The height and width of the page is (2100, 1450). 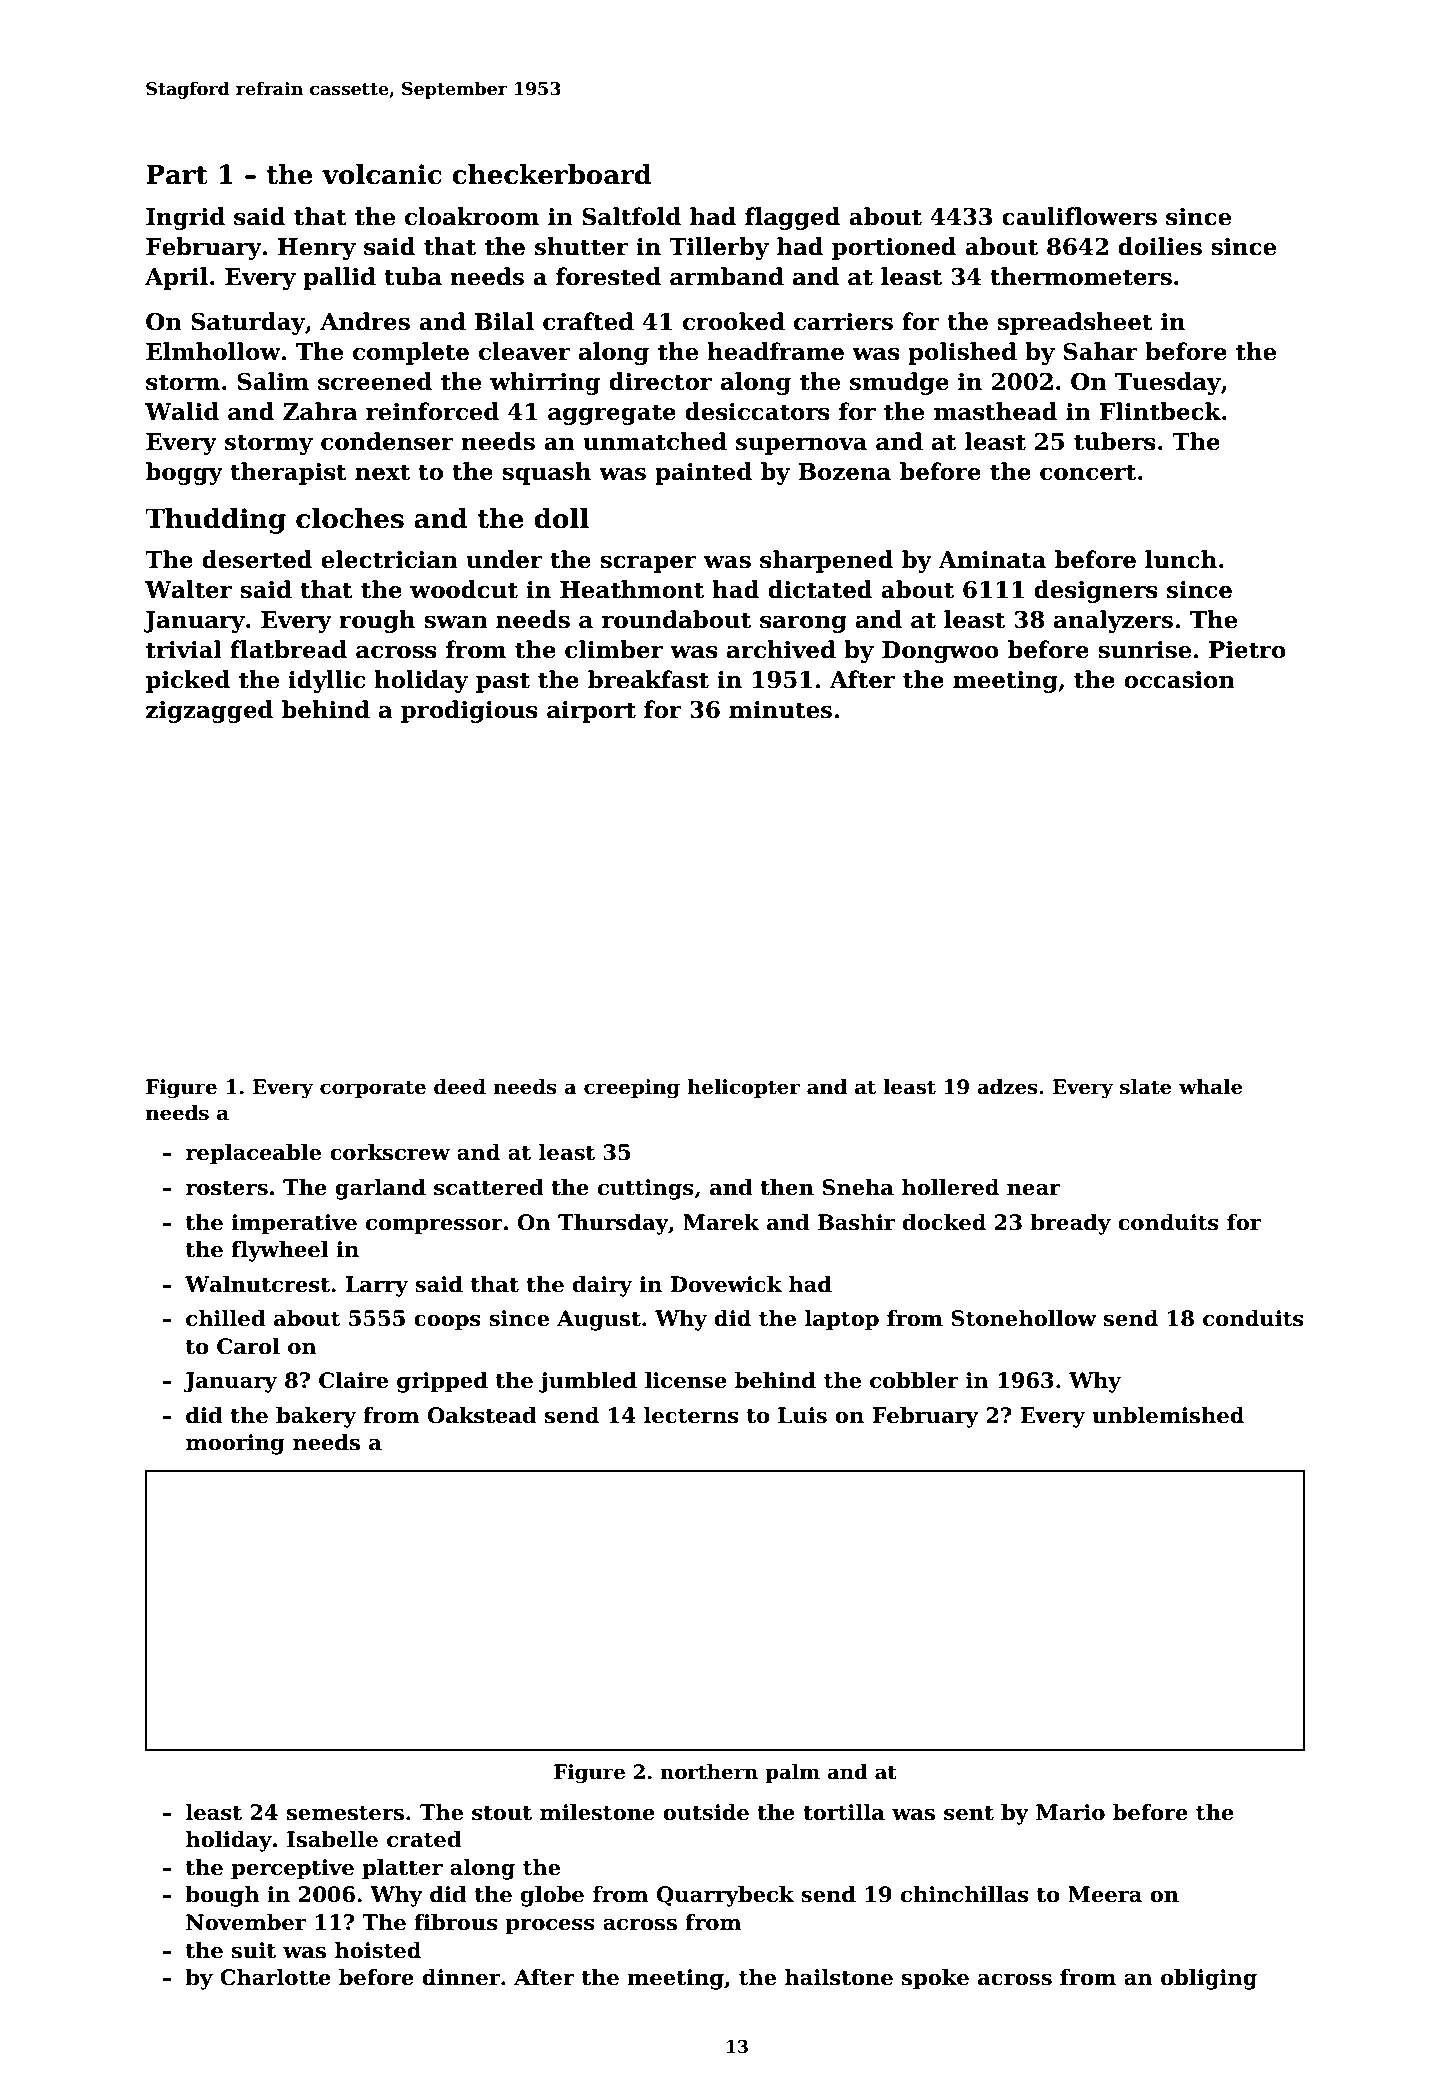 What do you see at coordinates (353, 1380) in the page?
I see `Claire` at bounding box center [353, 1380].
